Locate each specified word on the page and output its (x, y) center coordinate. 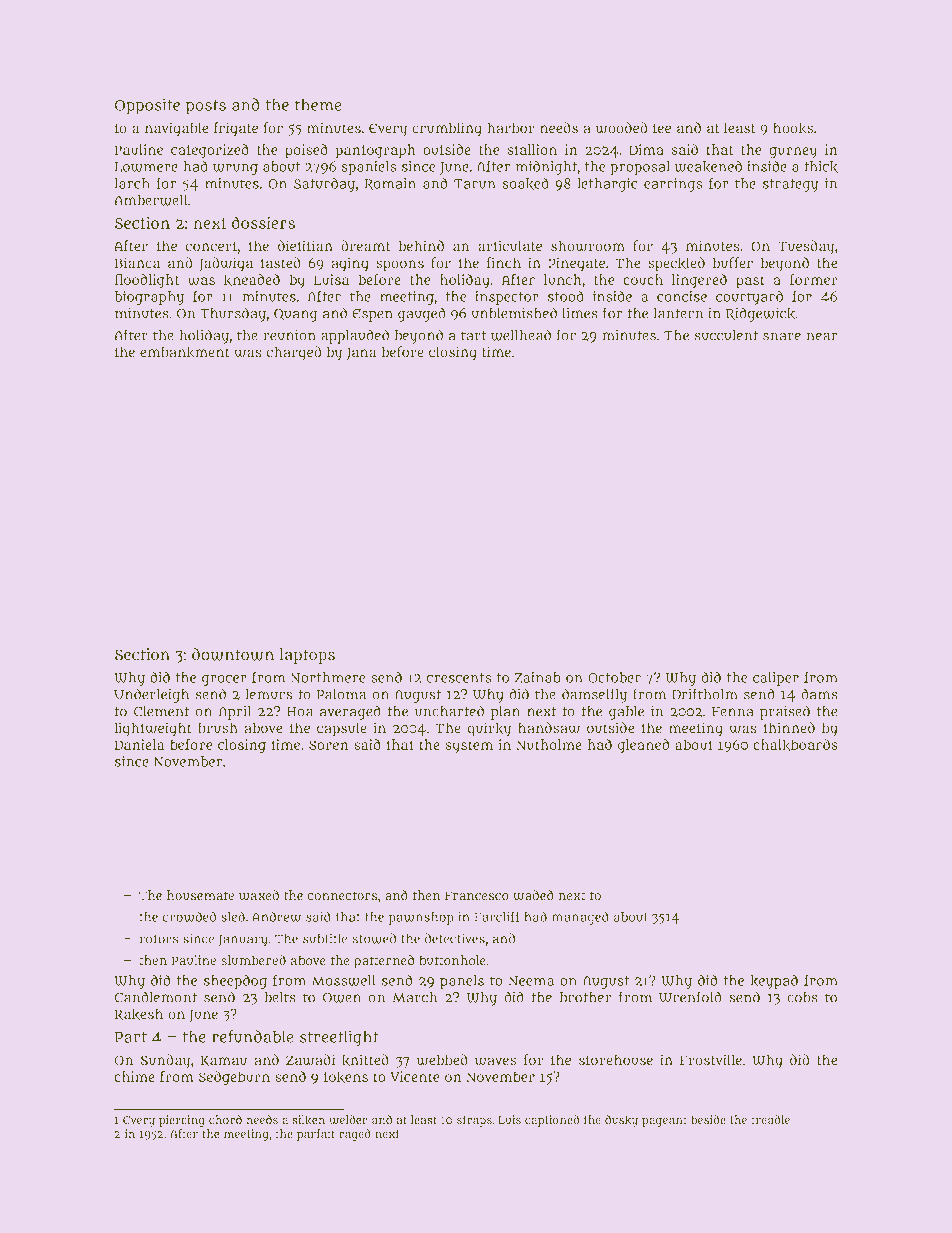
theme (318, 105)
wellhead (521, 335)
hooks (793, 128)
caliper (776, 679)
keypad (774, 982)
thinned (789, 727)
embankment (185, 352)
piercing (182, 1121)
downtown (233, 654)
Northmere (328, 677)
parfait (316, 1135)
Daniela (139, 744)
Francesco (477, 895)
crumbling (447, 129)
